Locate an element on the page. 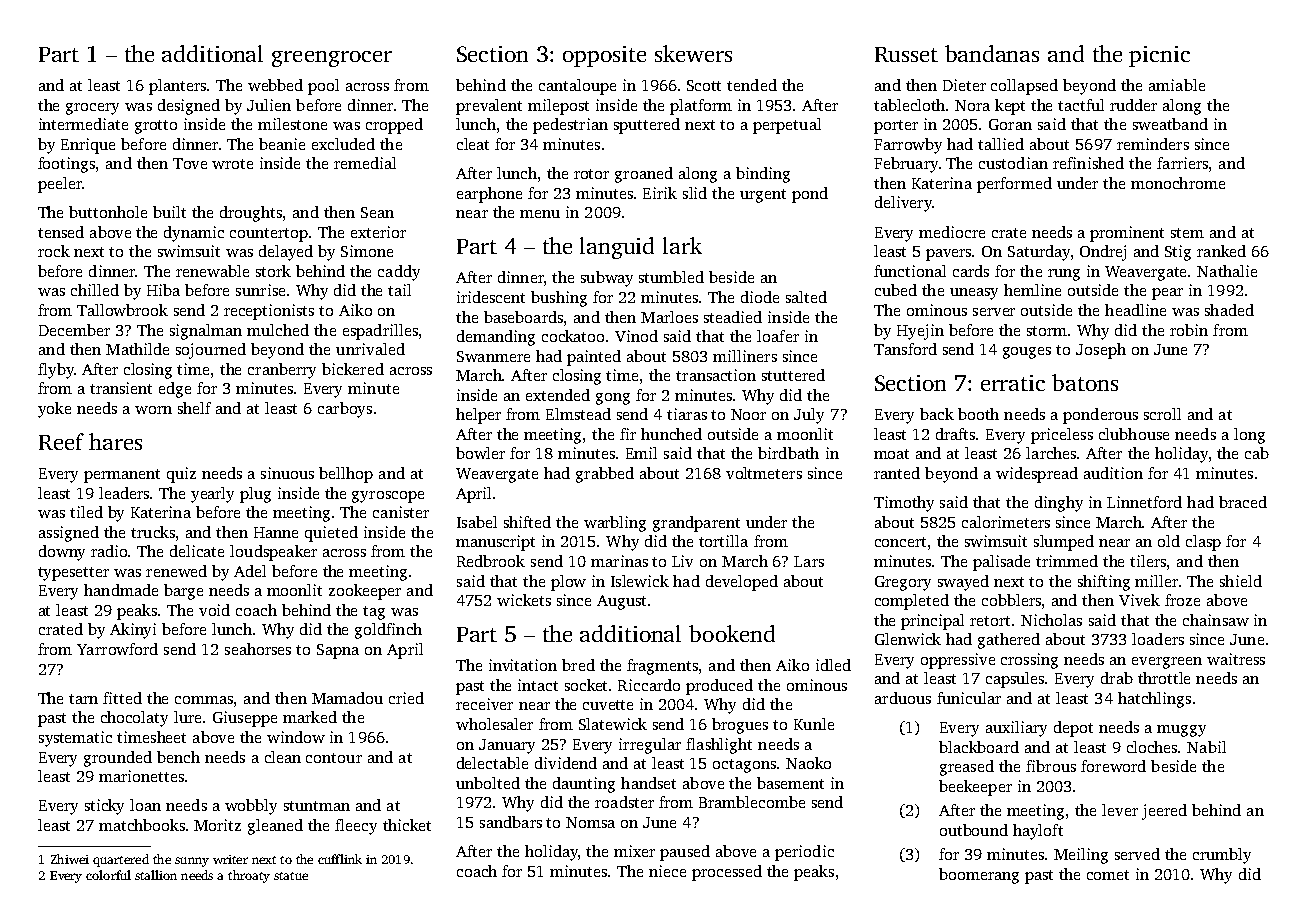 The image size is (1308, 924). robin is located at coordinates (1189, 330).
